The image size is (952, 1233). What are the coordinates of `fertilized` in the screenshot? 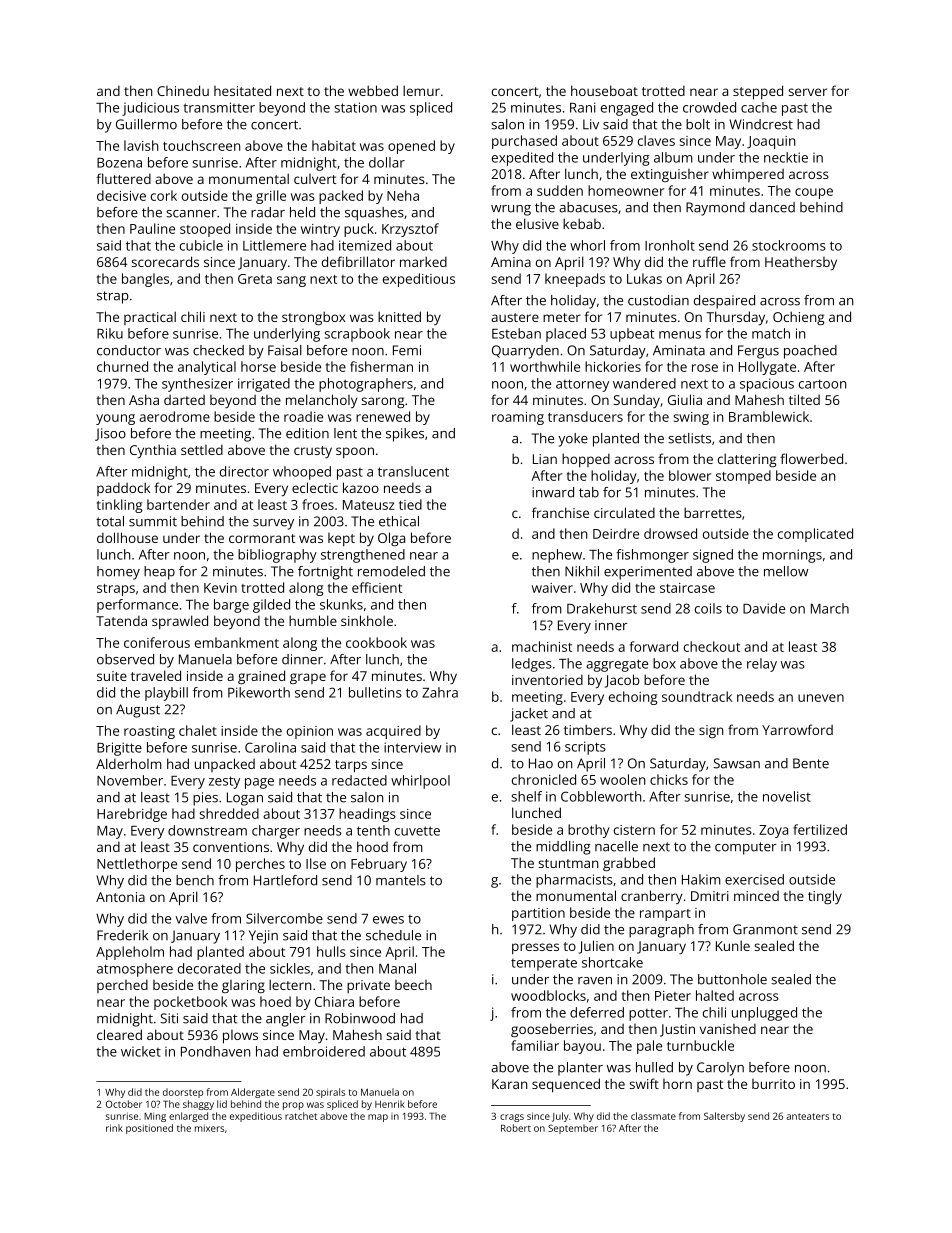 It's located at (820, 829).
